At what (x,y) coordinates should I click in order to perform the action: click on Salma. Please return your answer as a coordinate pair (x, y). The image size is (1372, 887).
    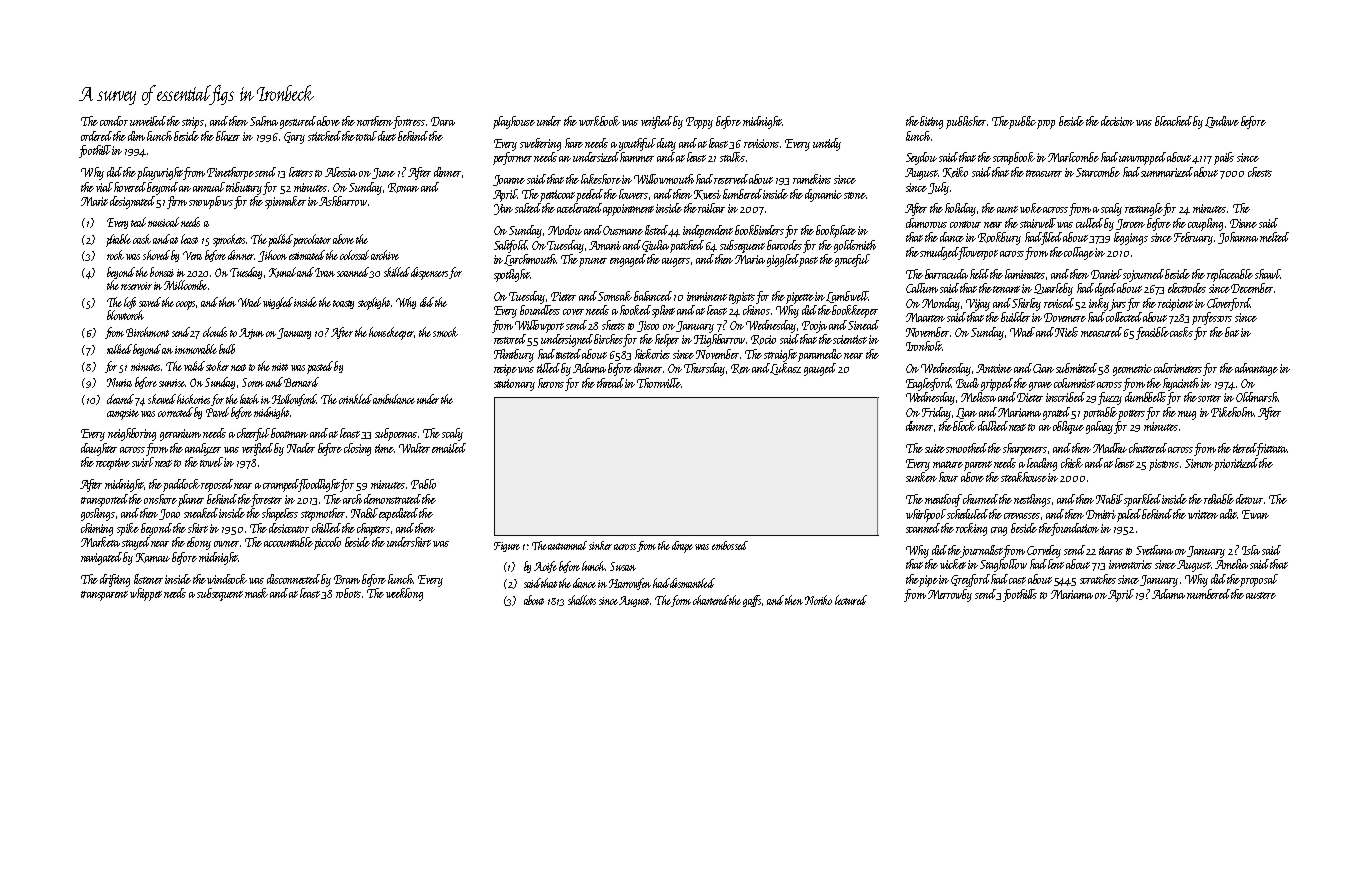
    Looking at the image, I should click on (264, 121).
